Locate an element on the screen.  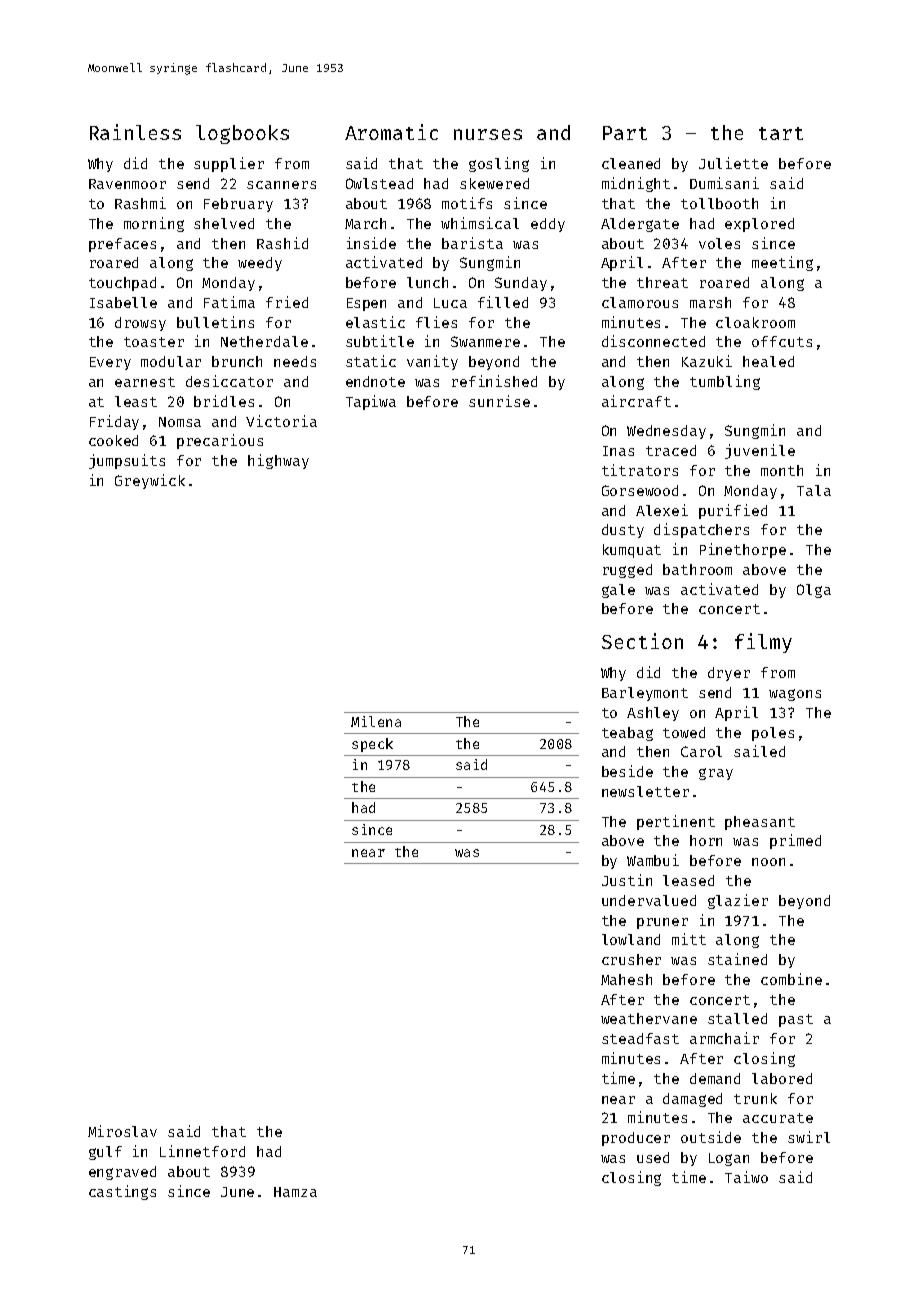
Aromatic is located at coordinates (391, 132).
